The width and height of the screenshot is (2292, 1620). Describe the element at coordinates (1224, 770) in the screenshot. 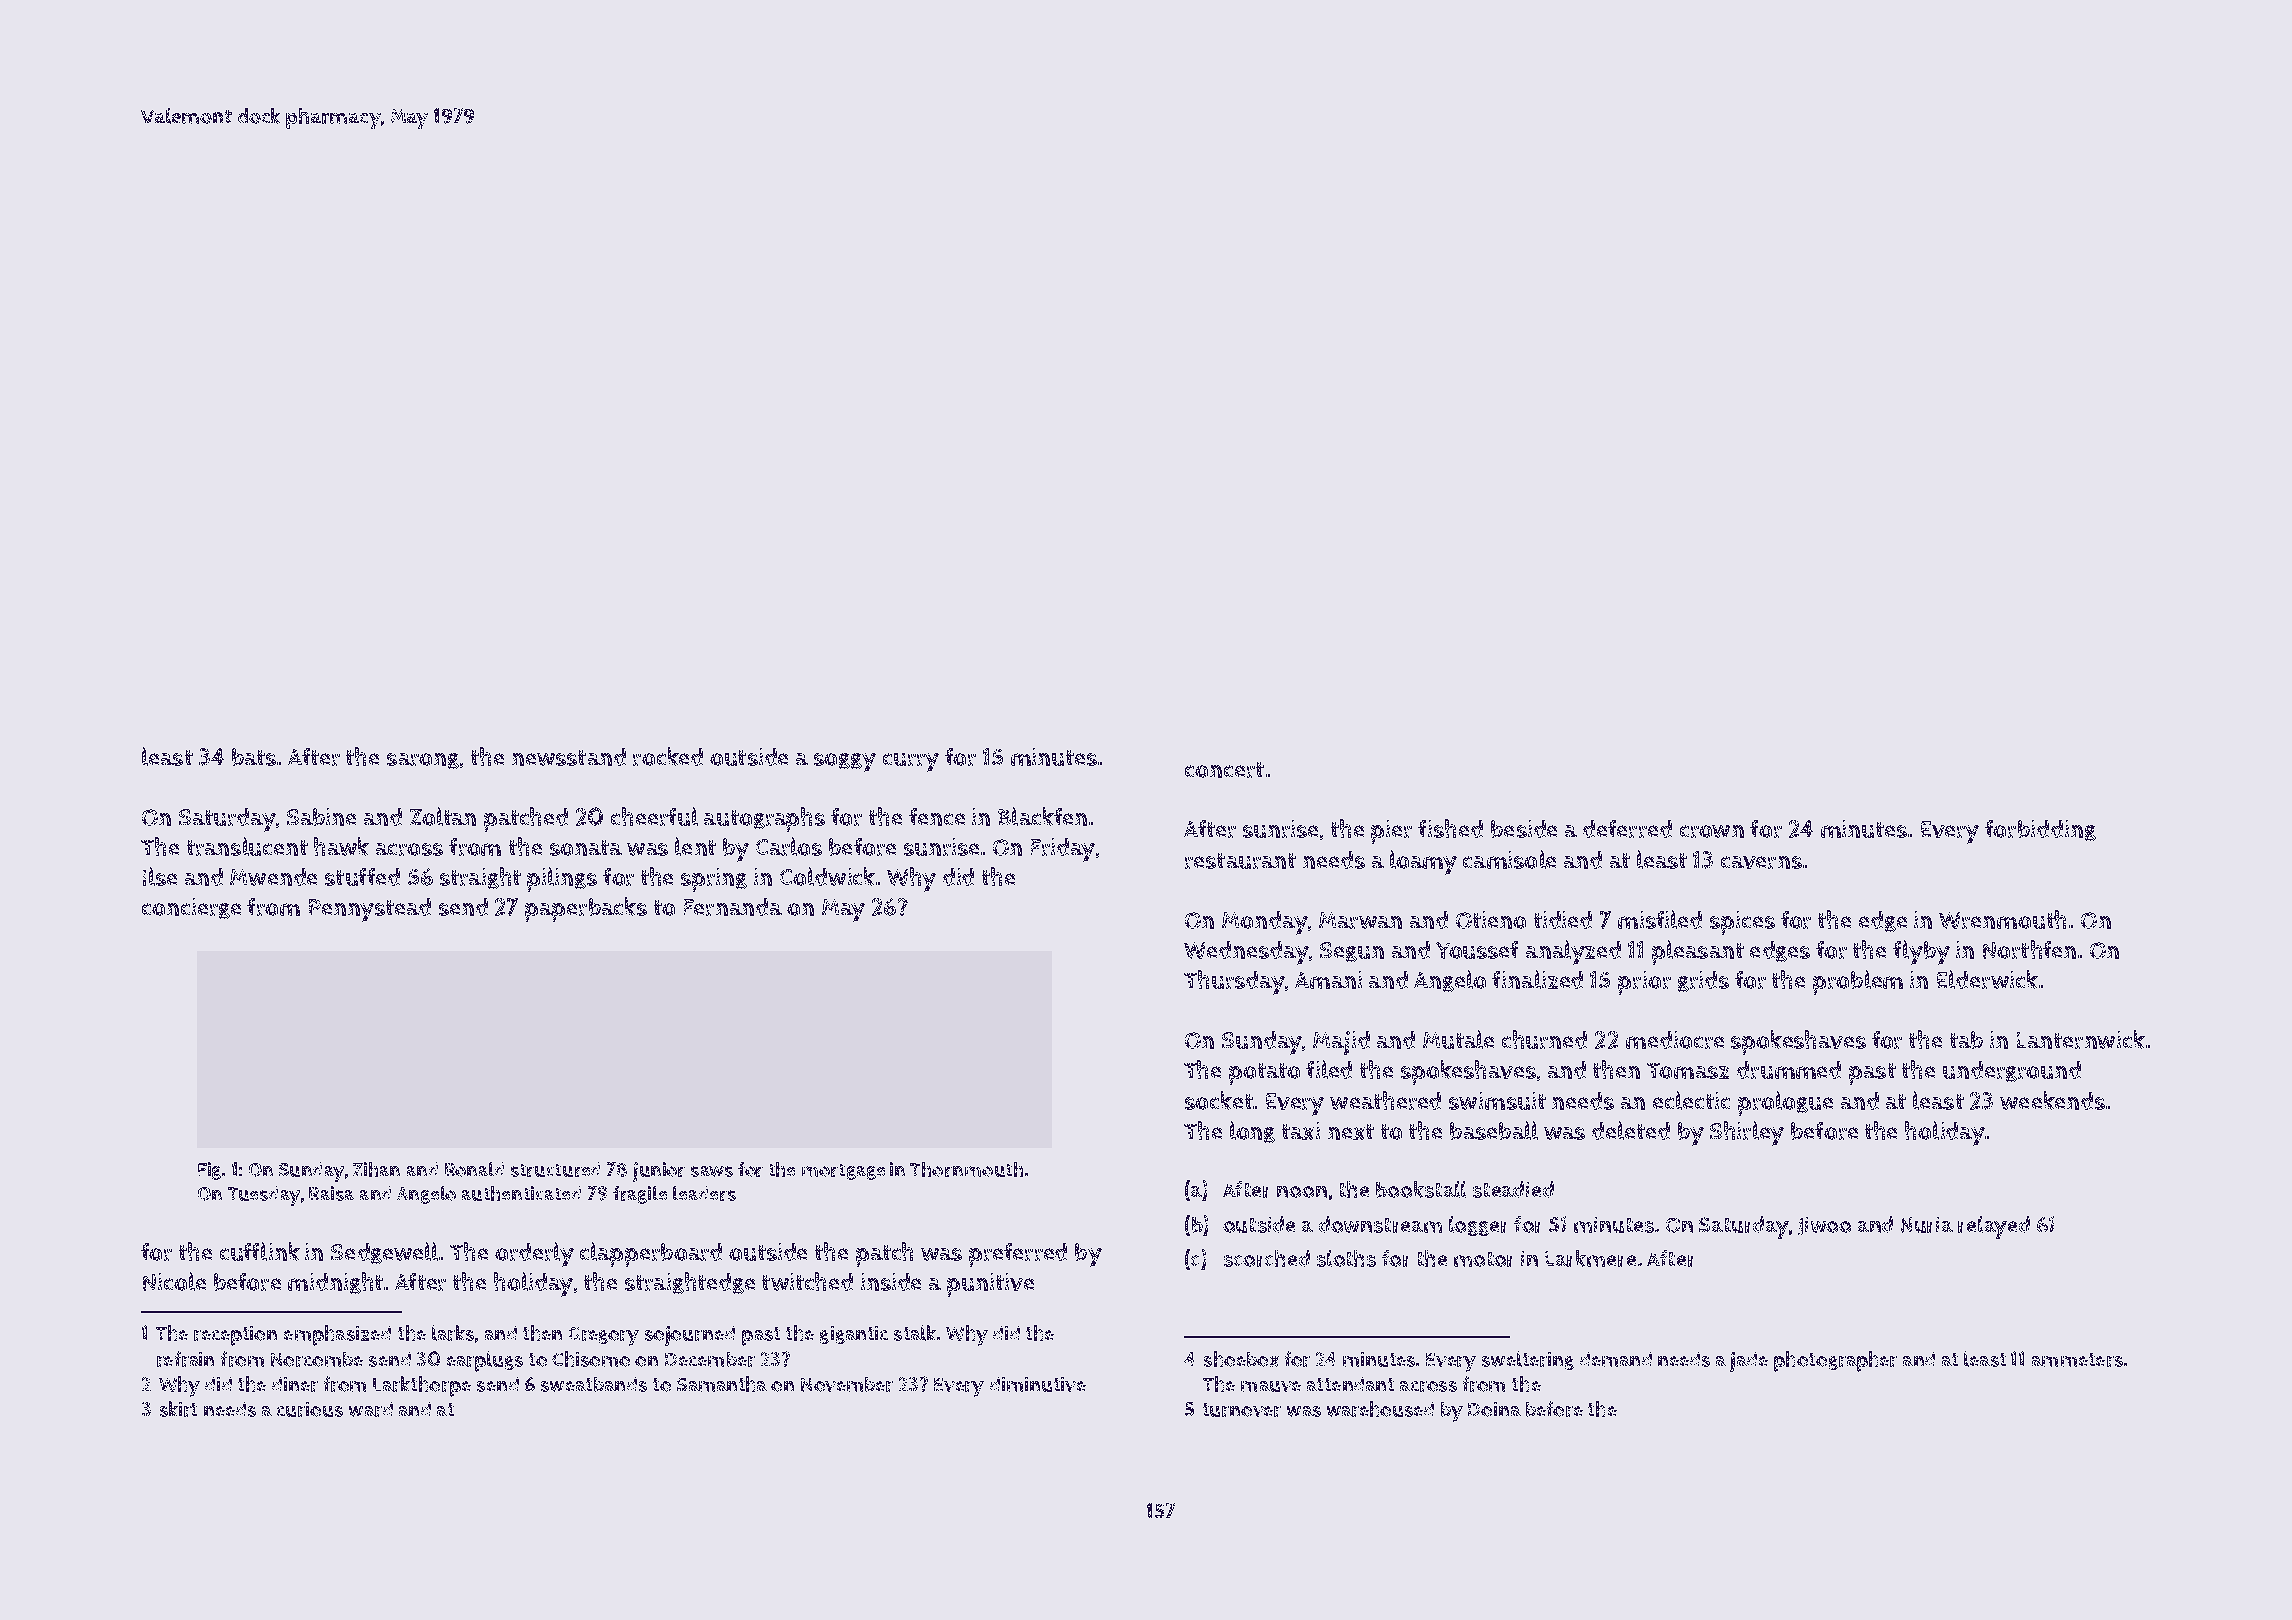

I see `concert` at that location.
